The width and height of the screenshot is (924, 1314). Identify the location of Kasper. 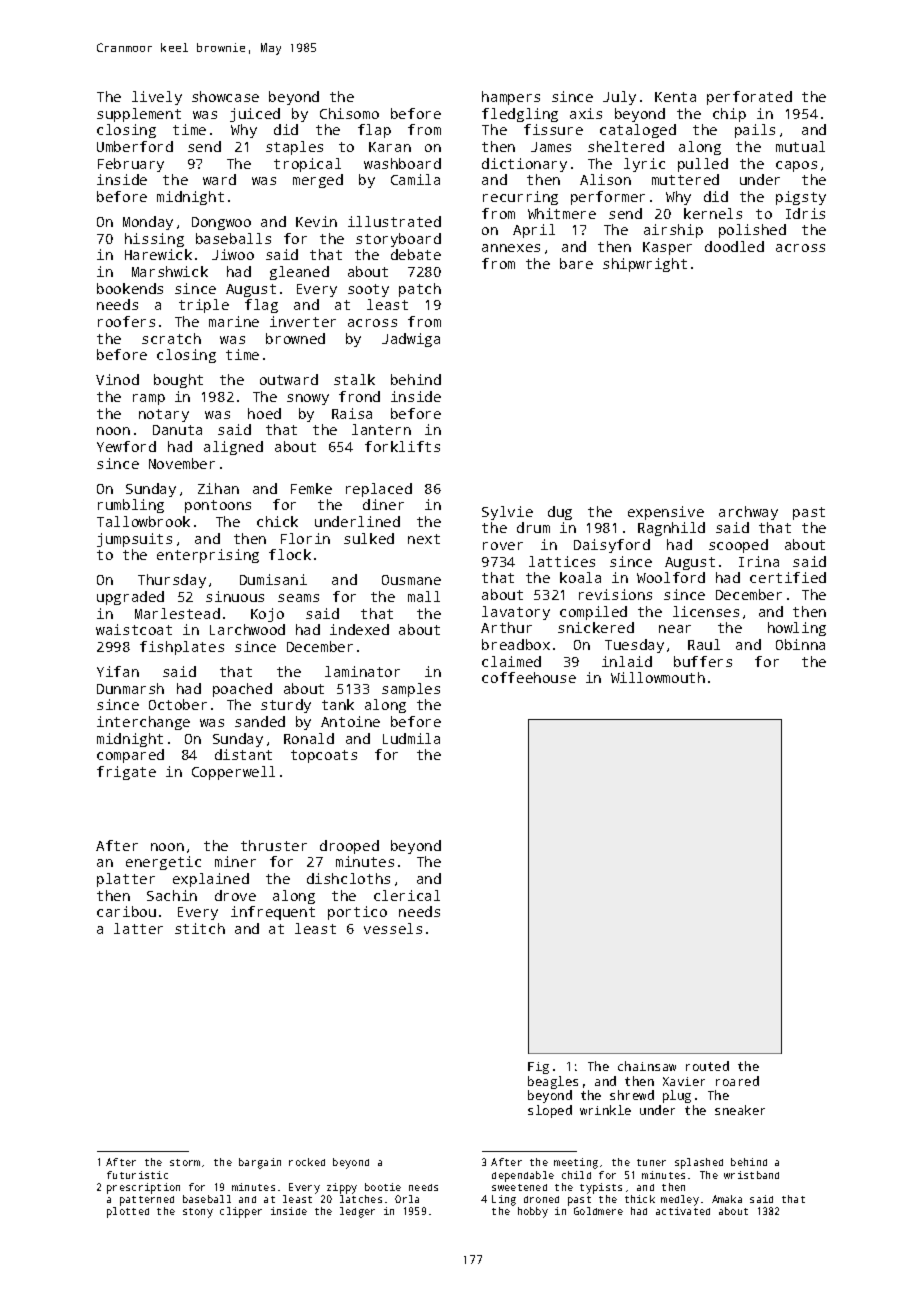
(667, 248).
